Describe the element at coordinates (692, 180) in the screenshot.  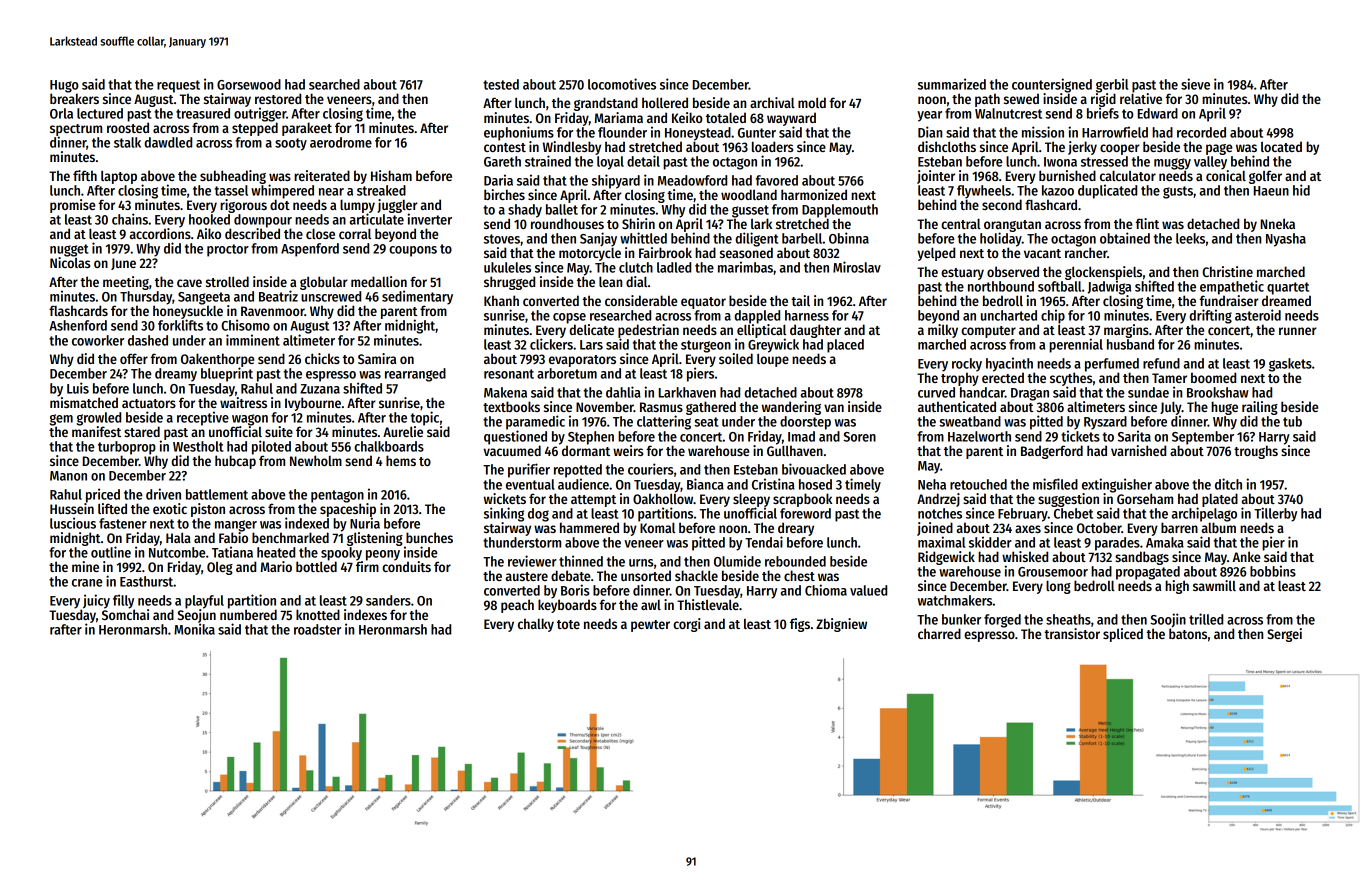
I see `Meadowford` at that location.
